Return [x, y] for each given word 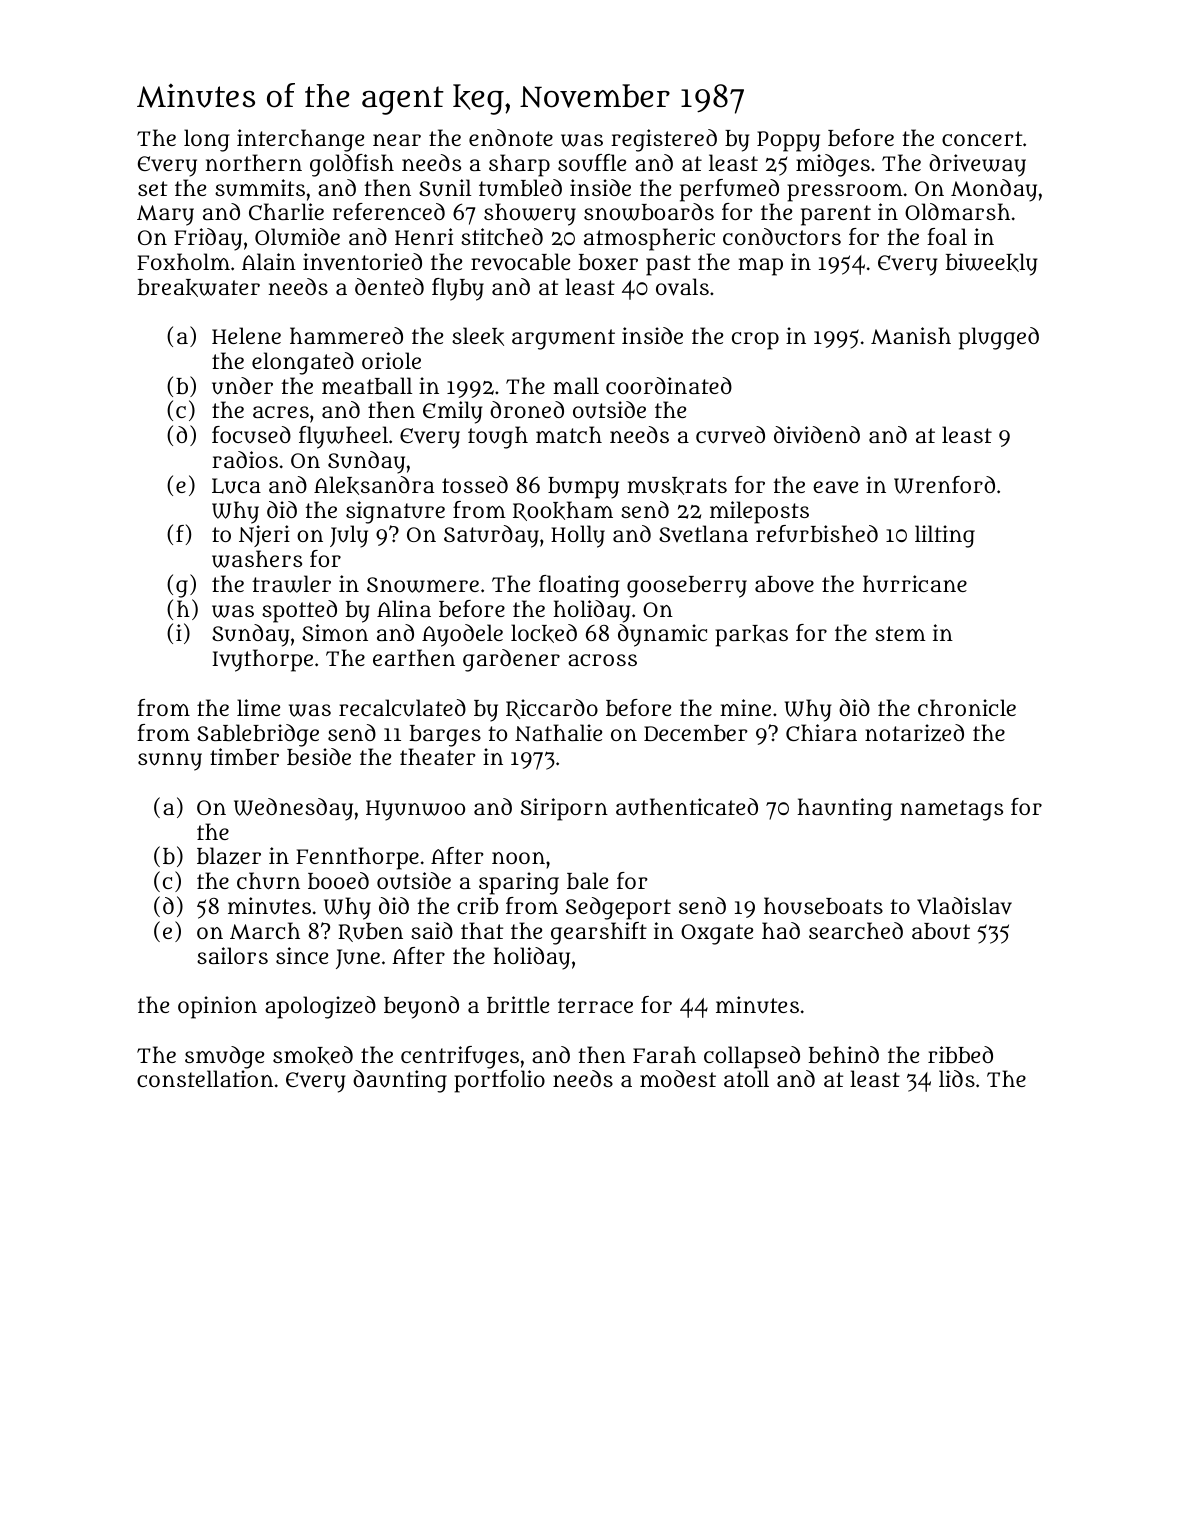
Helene [246, 335]
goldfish [352, 165]
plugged [999, 338]
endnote [511, 137]
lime [258, 707]
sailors [232, 955]
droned [527, 409]
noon [518, 858]
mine [745, 707]
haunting [844, 809]
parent [836, 215]
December [696, 733]
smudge [224, 1057]
